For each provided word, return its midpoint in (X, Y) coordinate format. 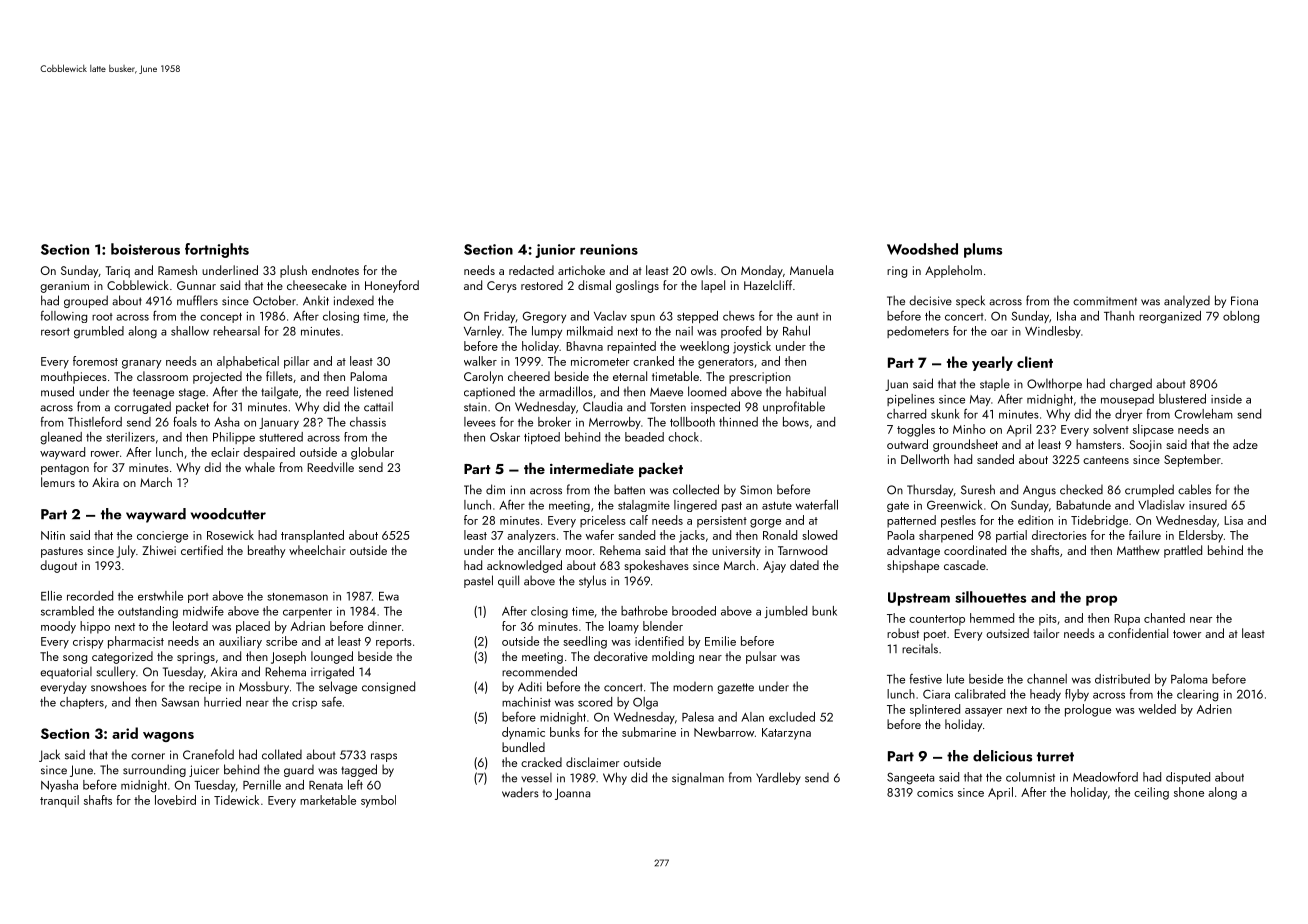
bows (796, 422)
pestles (958, 521)
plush (293, 271)
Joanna (572, 794)
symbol (378, 801)
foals (185, 422)
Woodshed (922, 249)
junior (555, 251)
